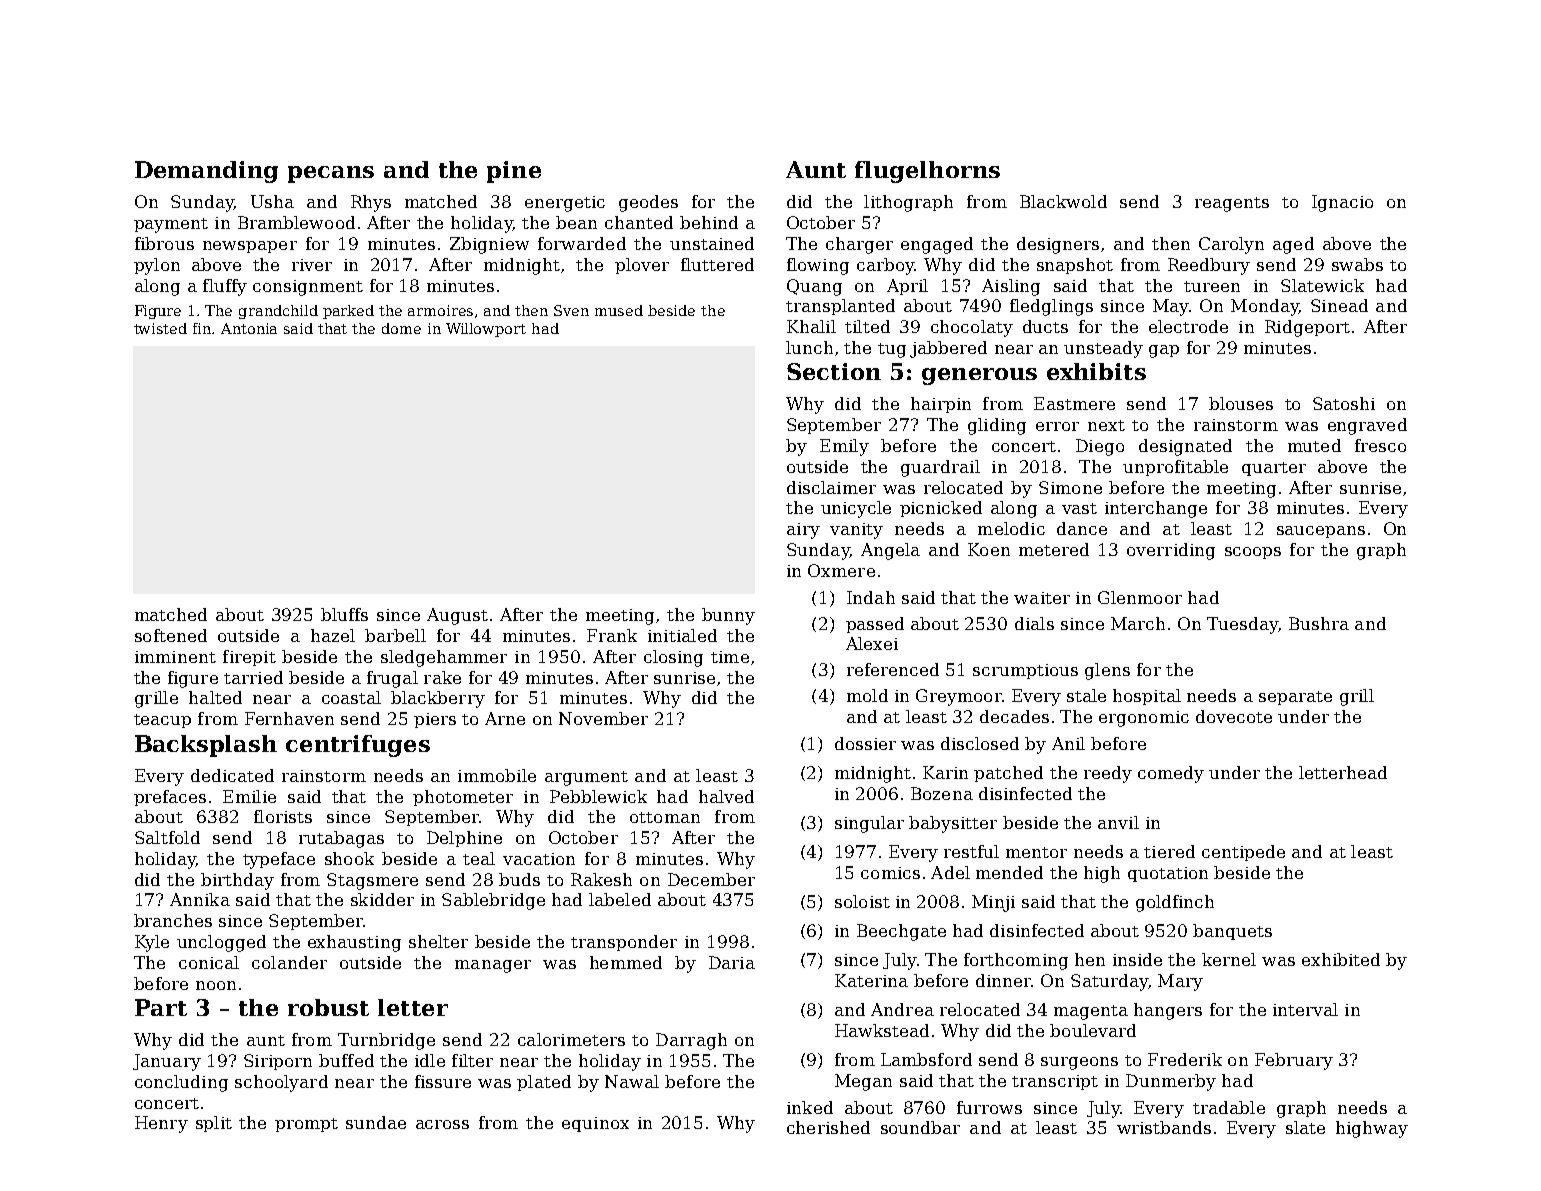  What do you see at coordinates (214, 1124) in the document?
I see `split` at bounding box center [214, 1124].
